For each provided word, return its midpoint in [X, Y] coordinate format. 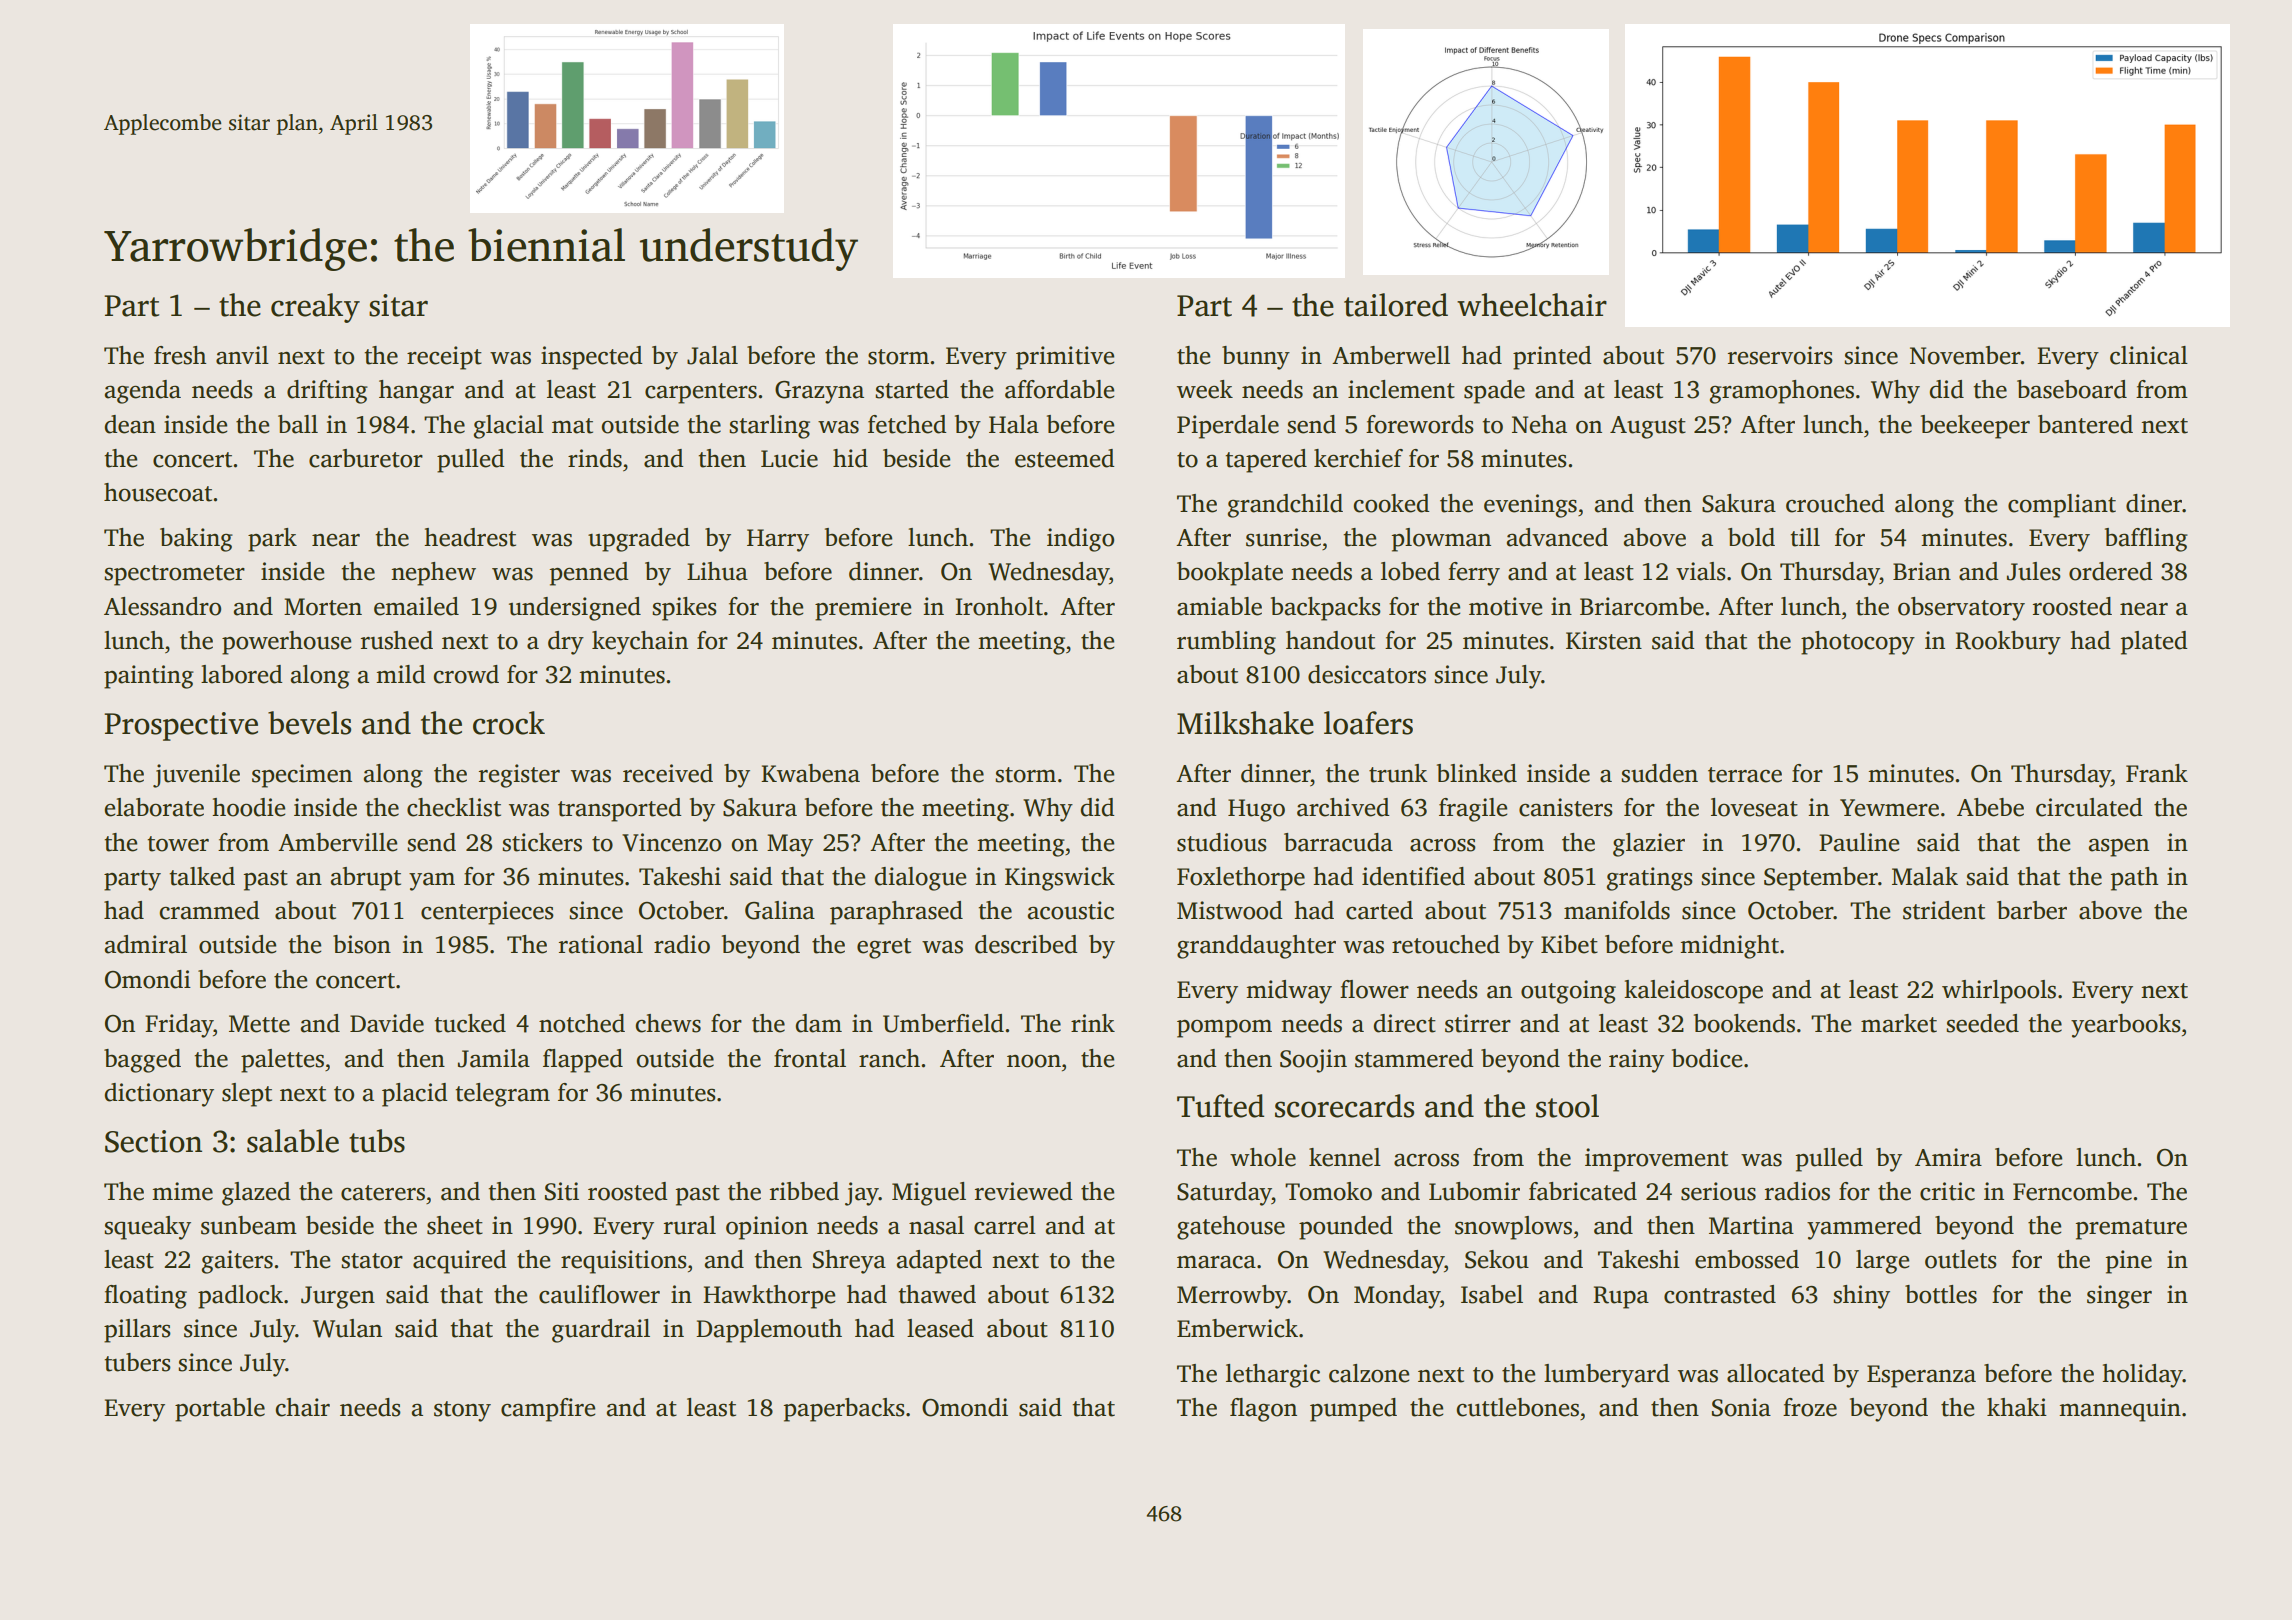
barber [2032, 910]
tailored [1396, 305]
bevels [309, 723]
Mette [259, 1024]
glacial [509, 427]
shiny [1861, 1297]
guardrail [601, 1331]
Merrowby [1232, 1297]
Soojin [1313, 1061]
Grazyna [819, 392]
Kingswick [1060, 879]
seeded [1982, 1023]
